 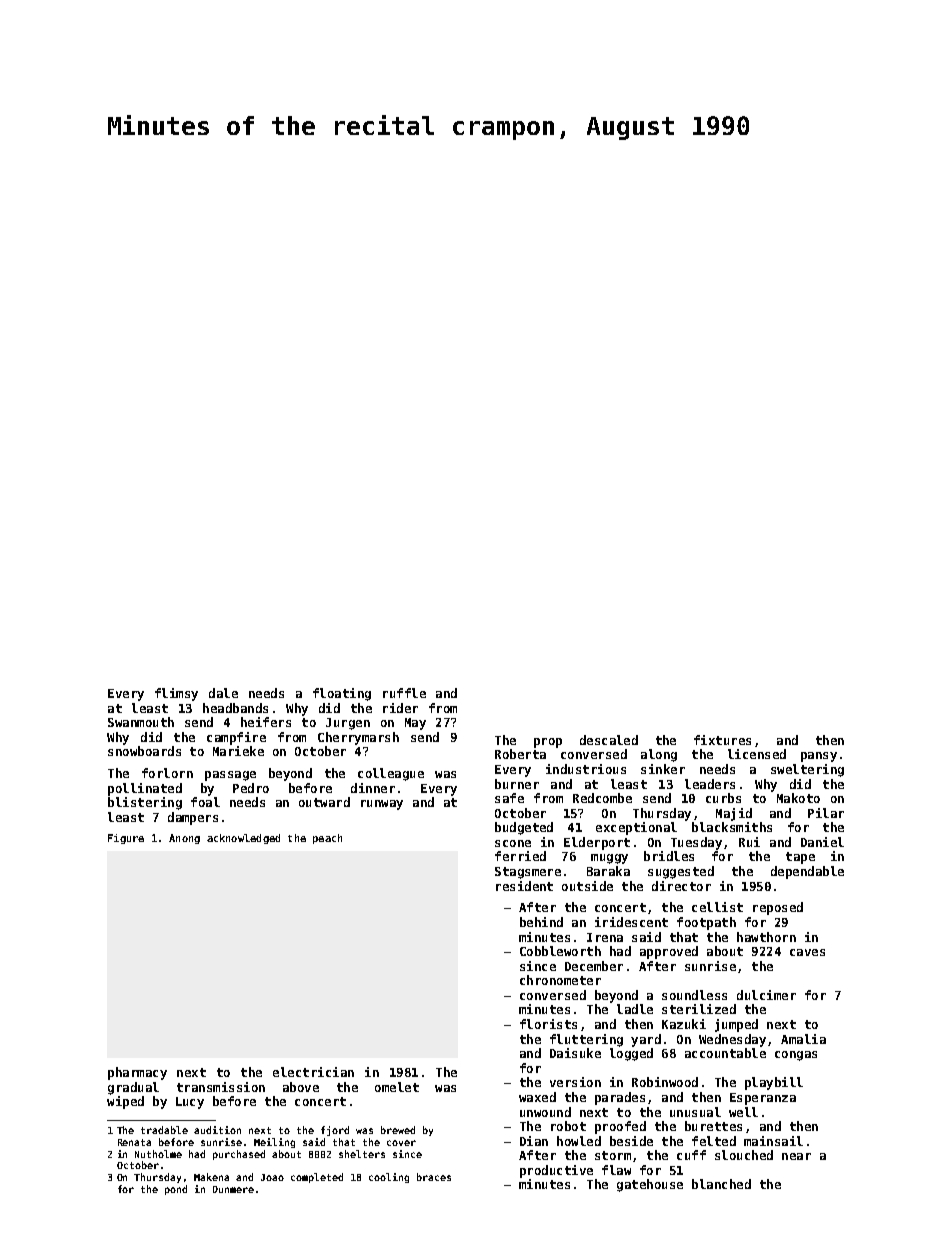 I want to click on behind, so click(x=541, y=922).
